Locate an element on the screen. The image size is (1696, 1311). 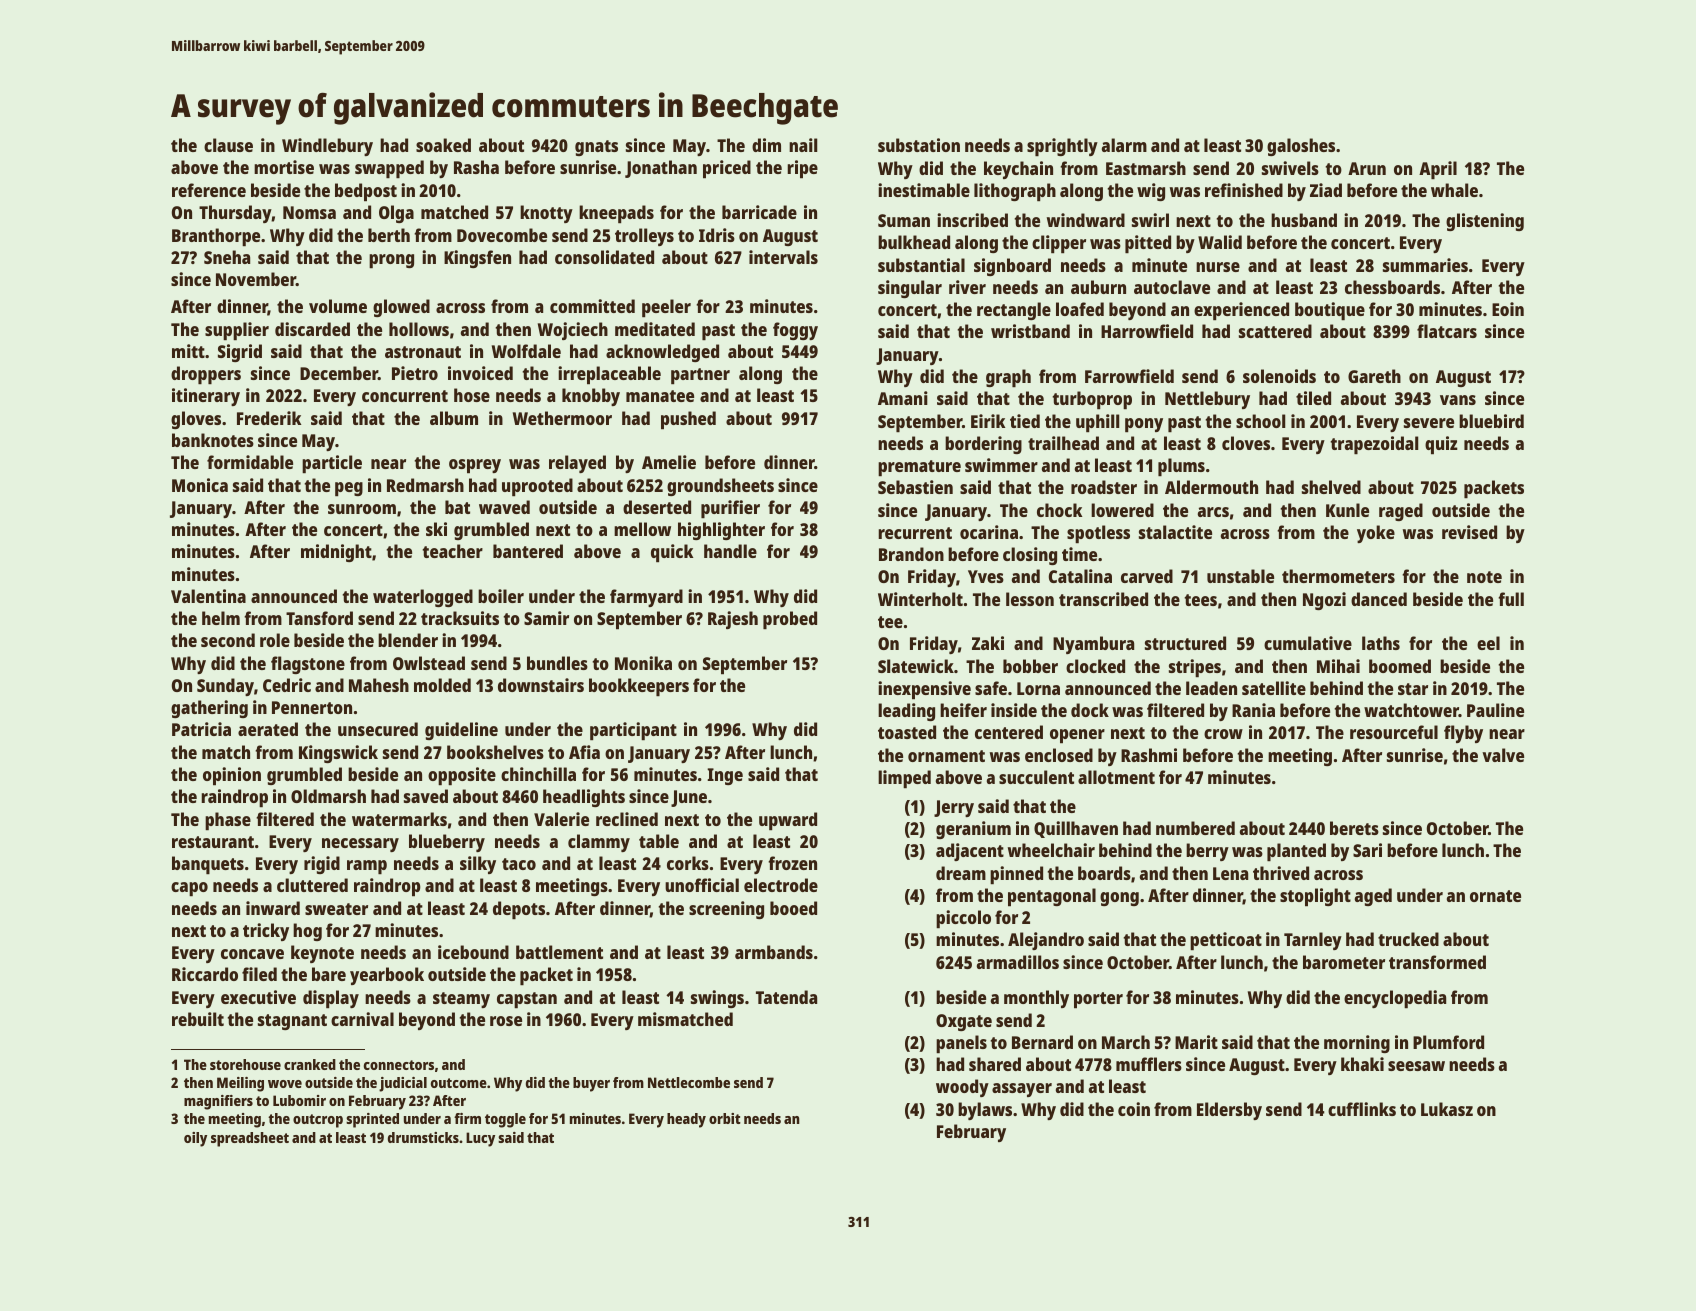
Suman is located at coordinates (904, 220).
